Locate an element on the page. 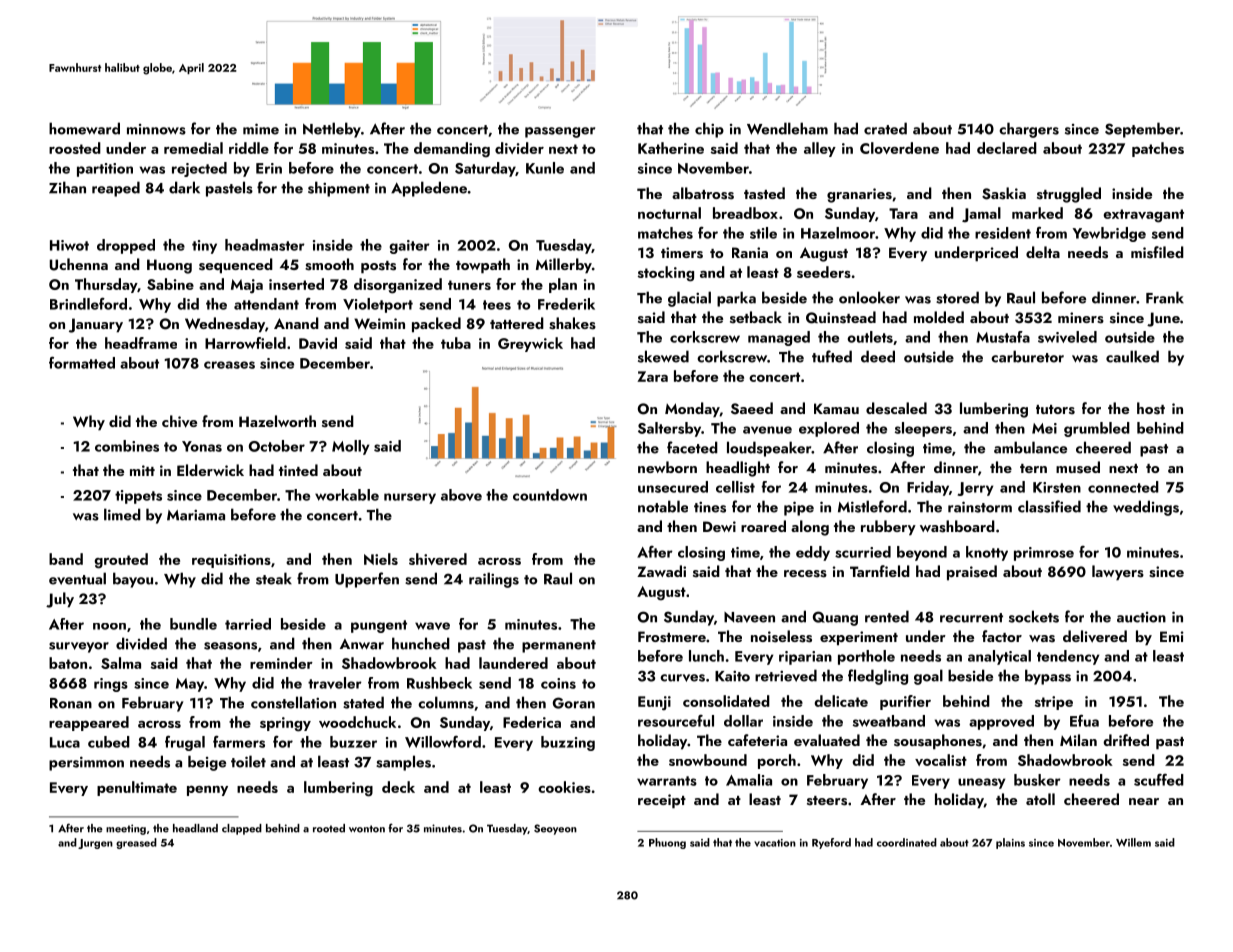  limed is located at coordinates (122, 514).
